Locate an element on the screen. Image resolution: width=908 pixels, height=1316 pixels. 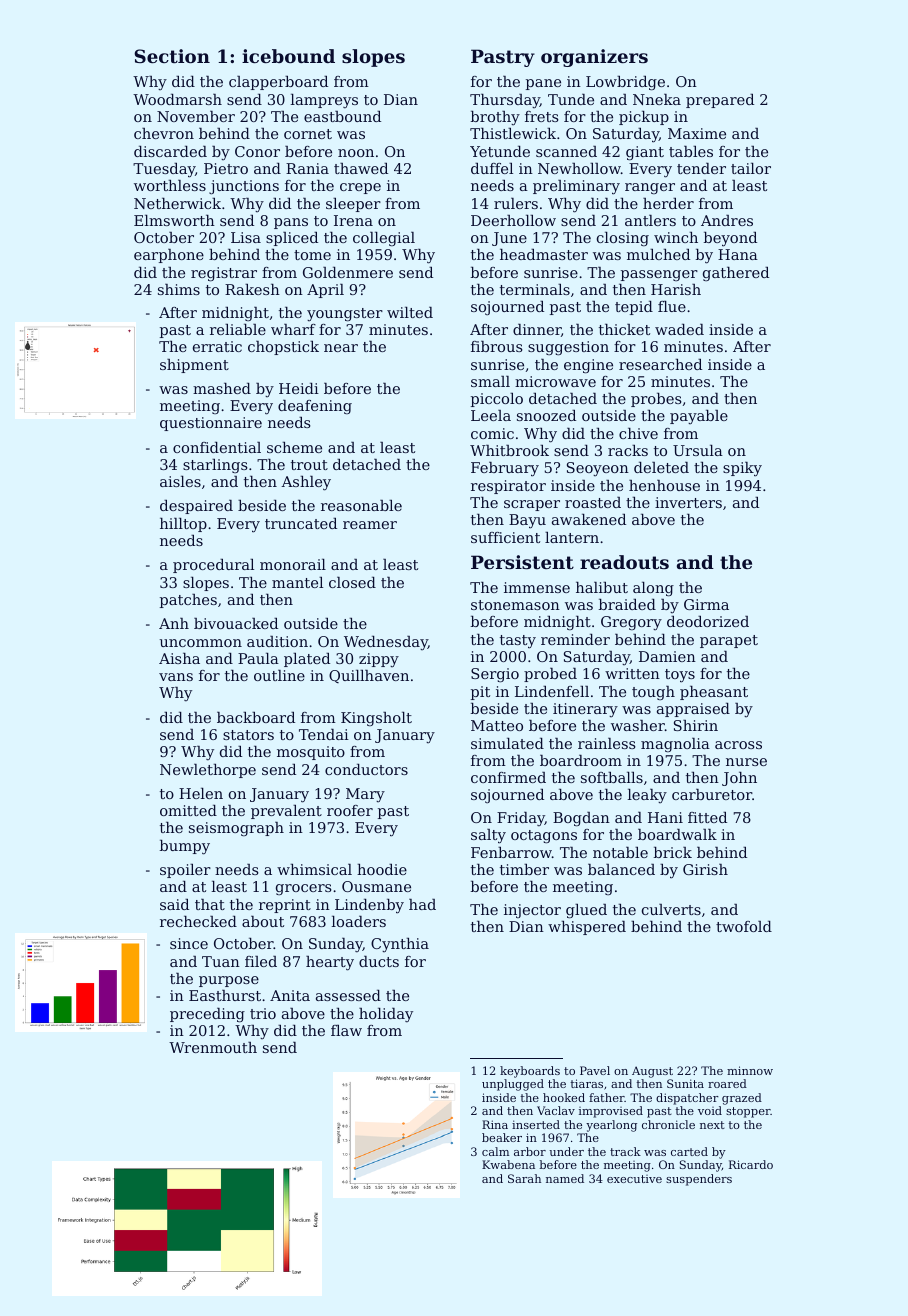
hoodie is located at coordinates (382, 869).
